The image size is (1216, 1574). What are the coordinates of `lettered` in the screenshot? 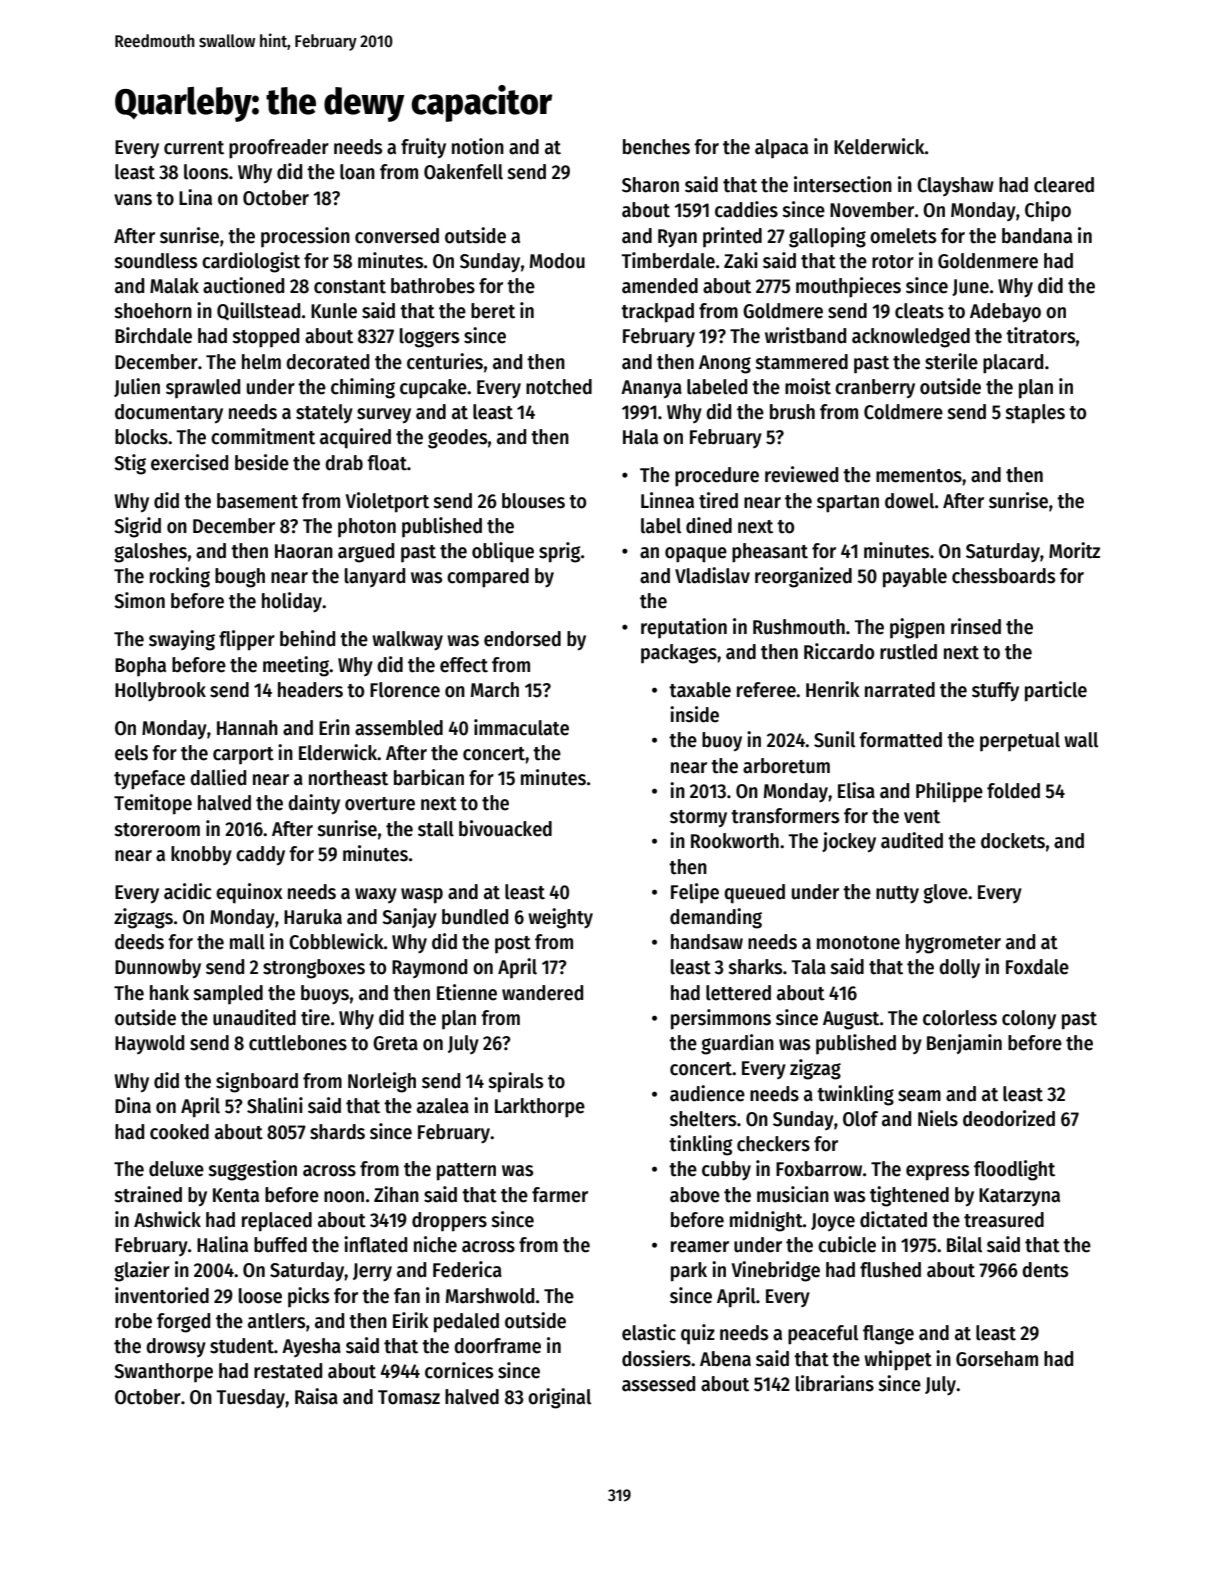 It's located at (738, 993).
